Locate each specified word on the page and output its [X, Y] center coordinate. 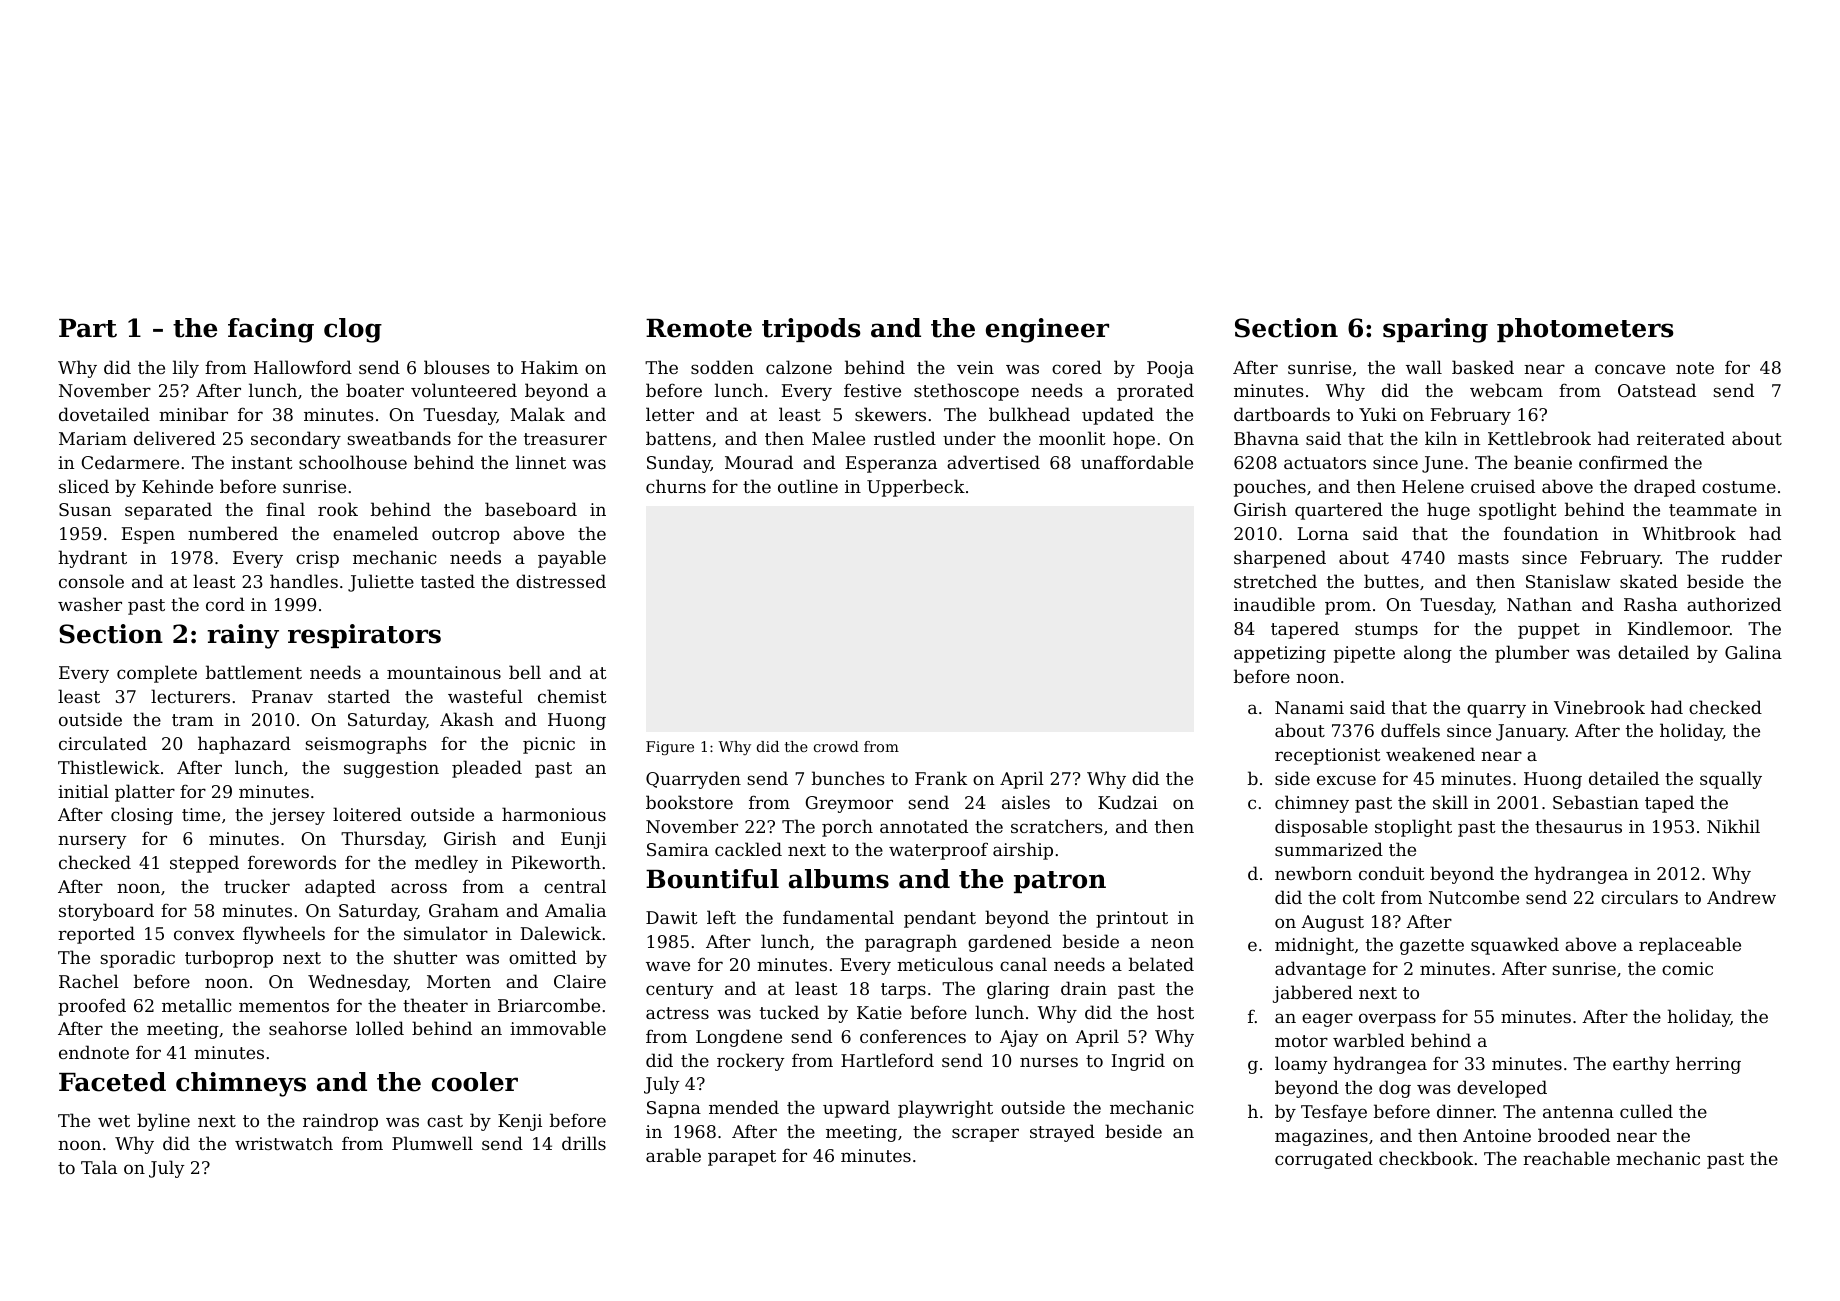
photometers [1585, 330]
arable [673, 1155]
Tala [99, 1167]
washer [90, 604]
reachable [1566, 1158]
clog [353, 330]
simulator [446, 933]
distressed [561, 581]
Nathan [1539, 604]
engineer [1047, 330]
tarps [903, 991]
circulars [1639, 897]
